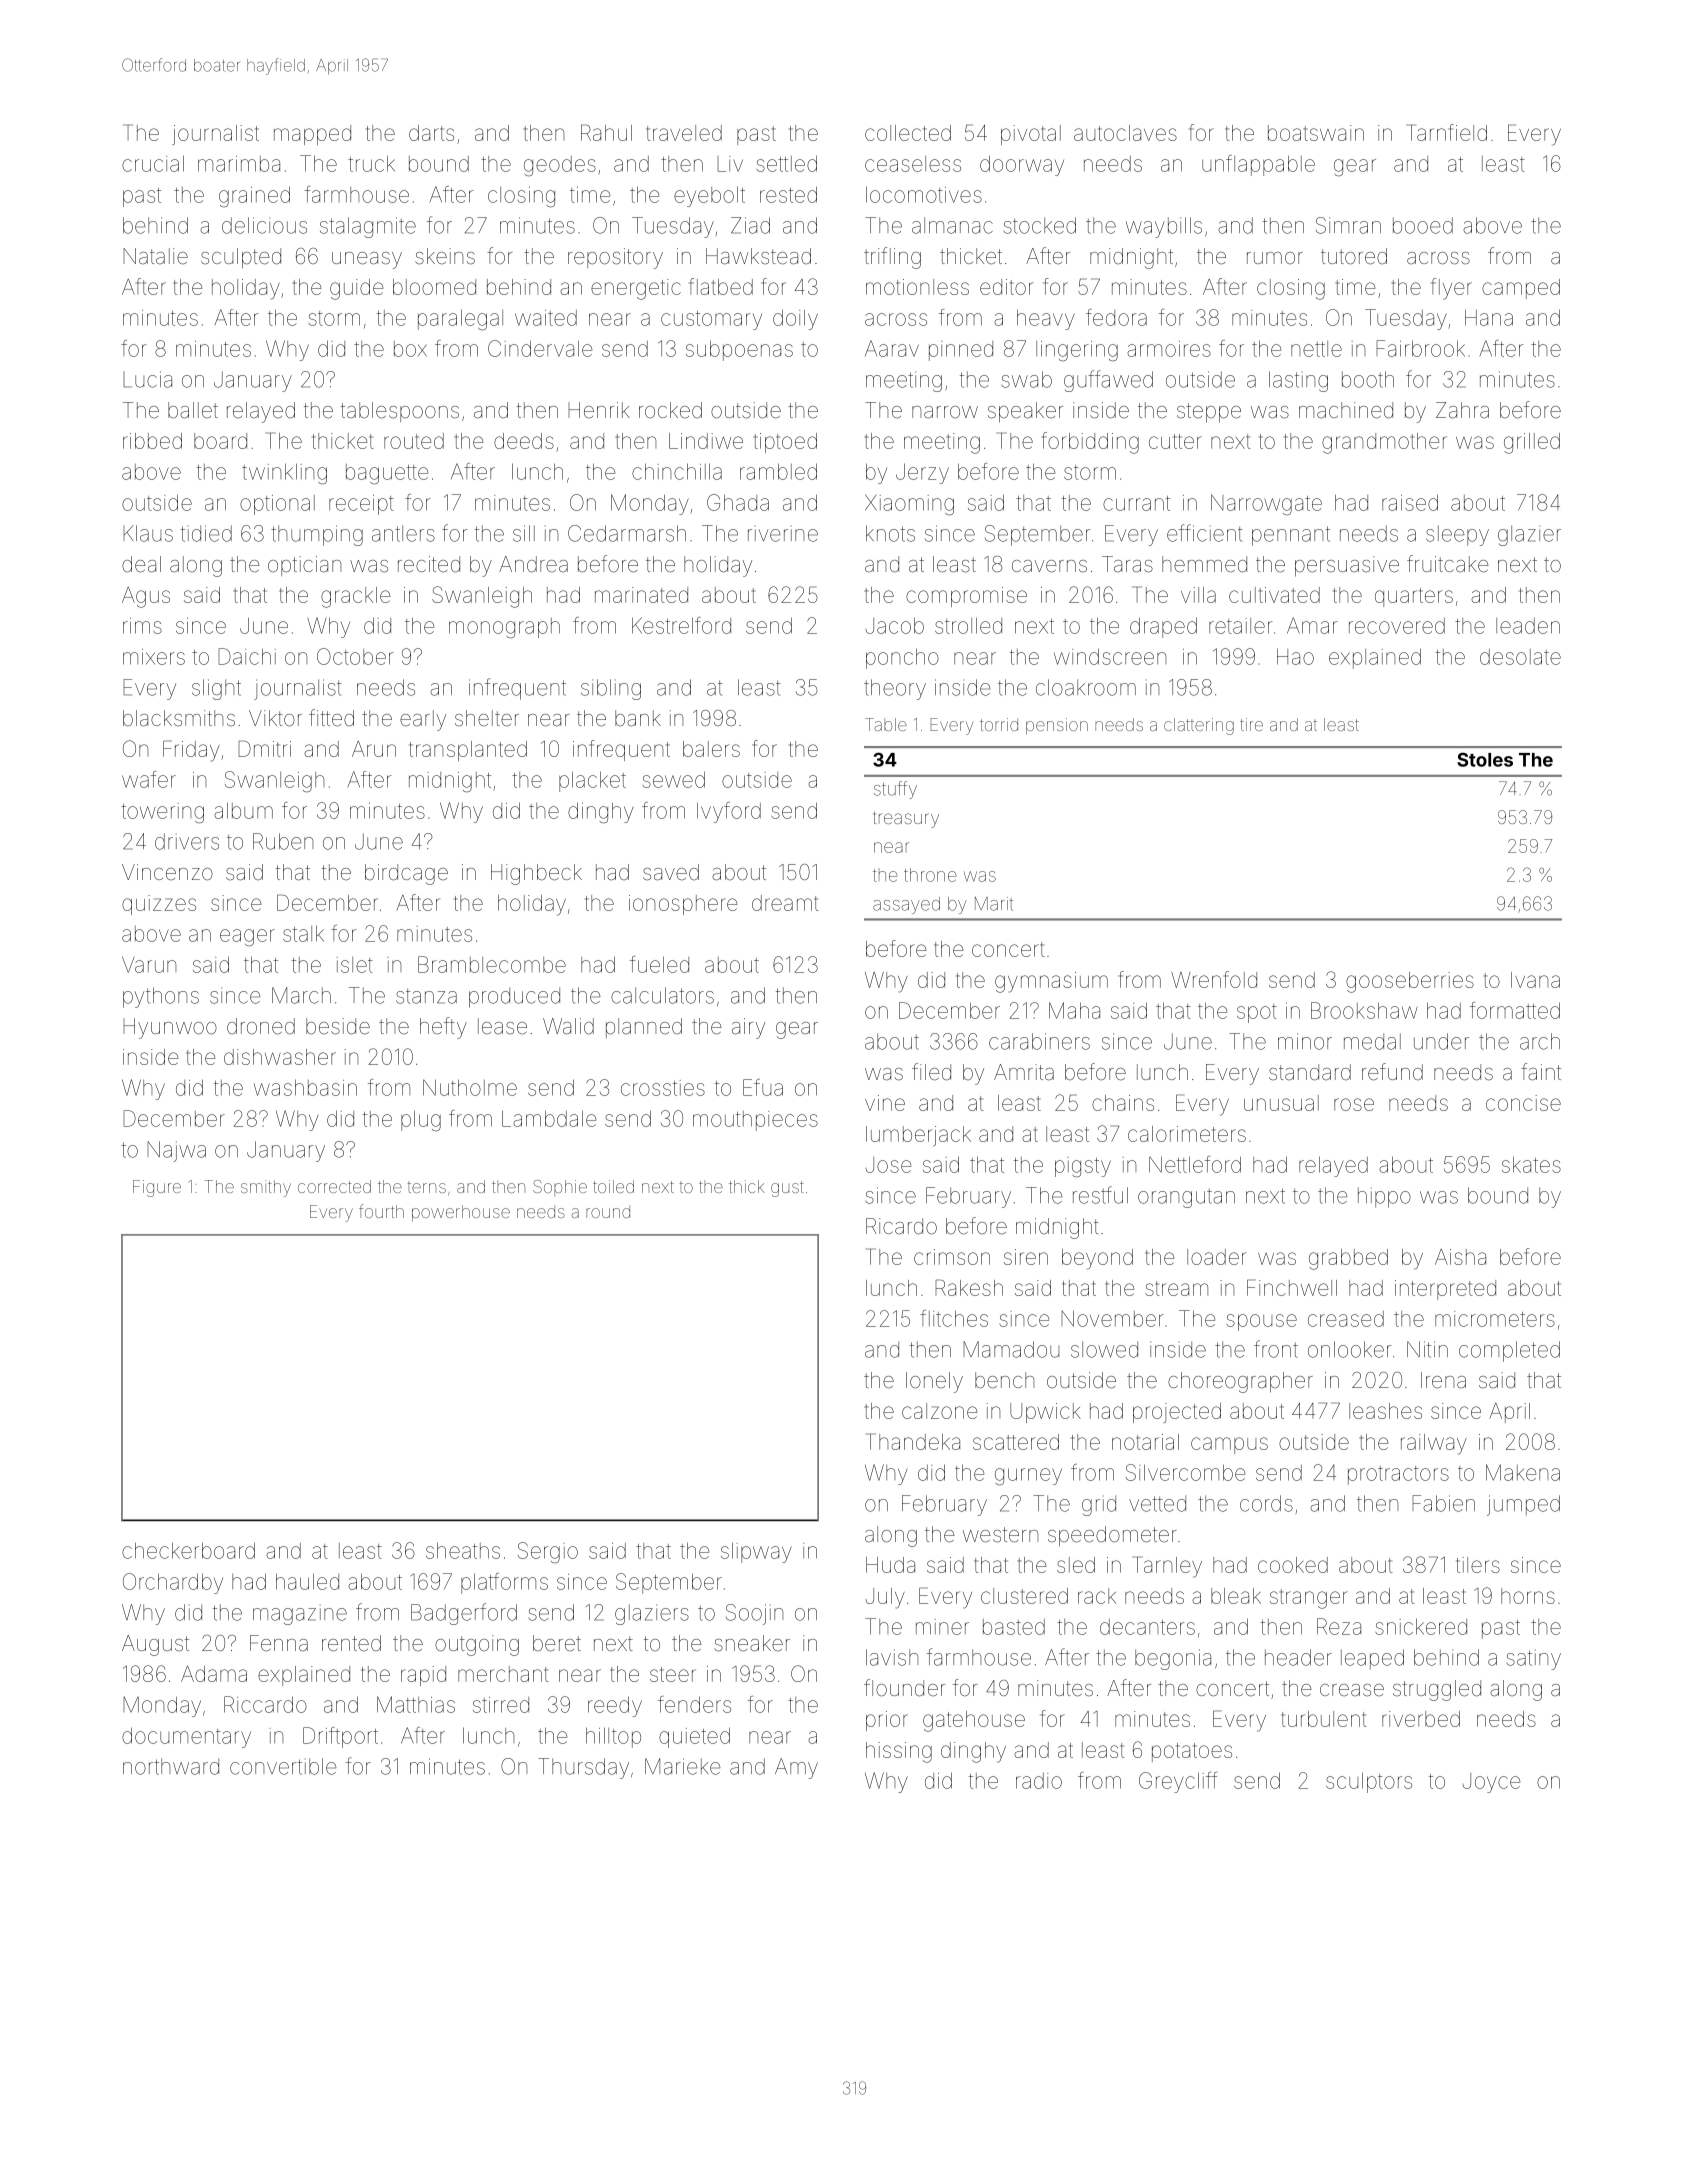 Image resolution: width=1683 pixels, height=2178 pixels. What do you see at coordinates (1384, 443) in the screenshot?
I see `grandmother` at bounding box center [1384, 443].
